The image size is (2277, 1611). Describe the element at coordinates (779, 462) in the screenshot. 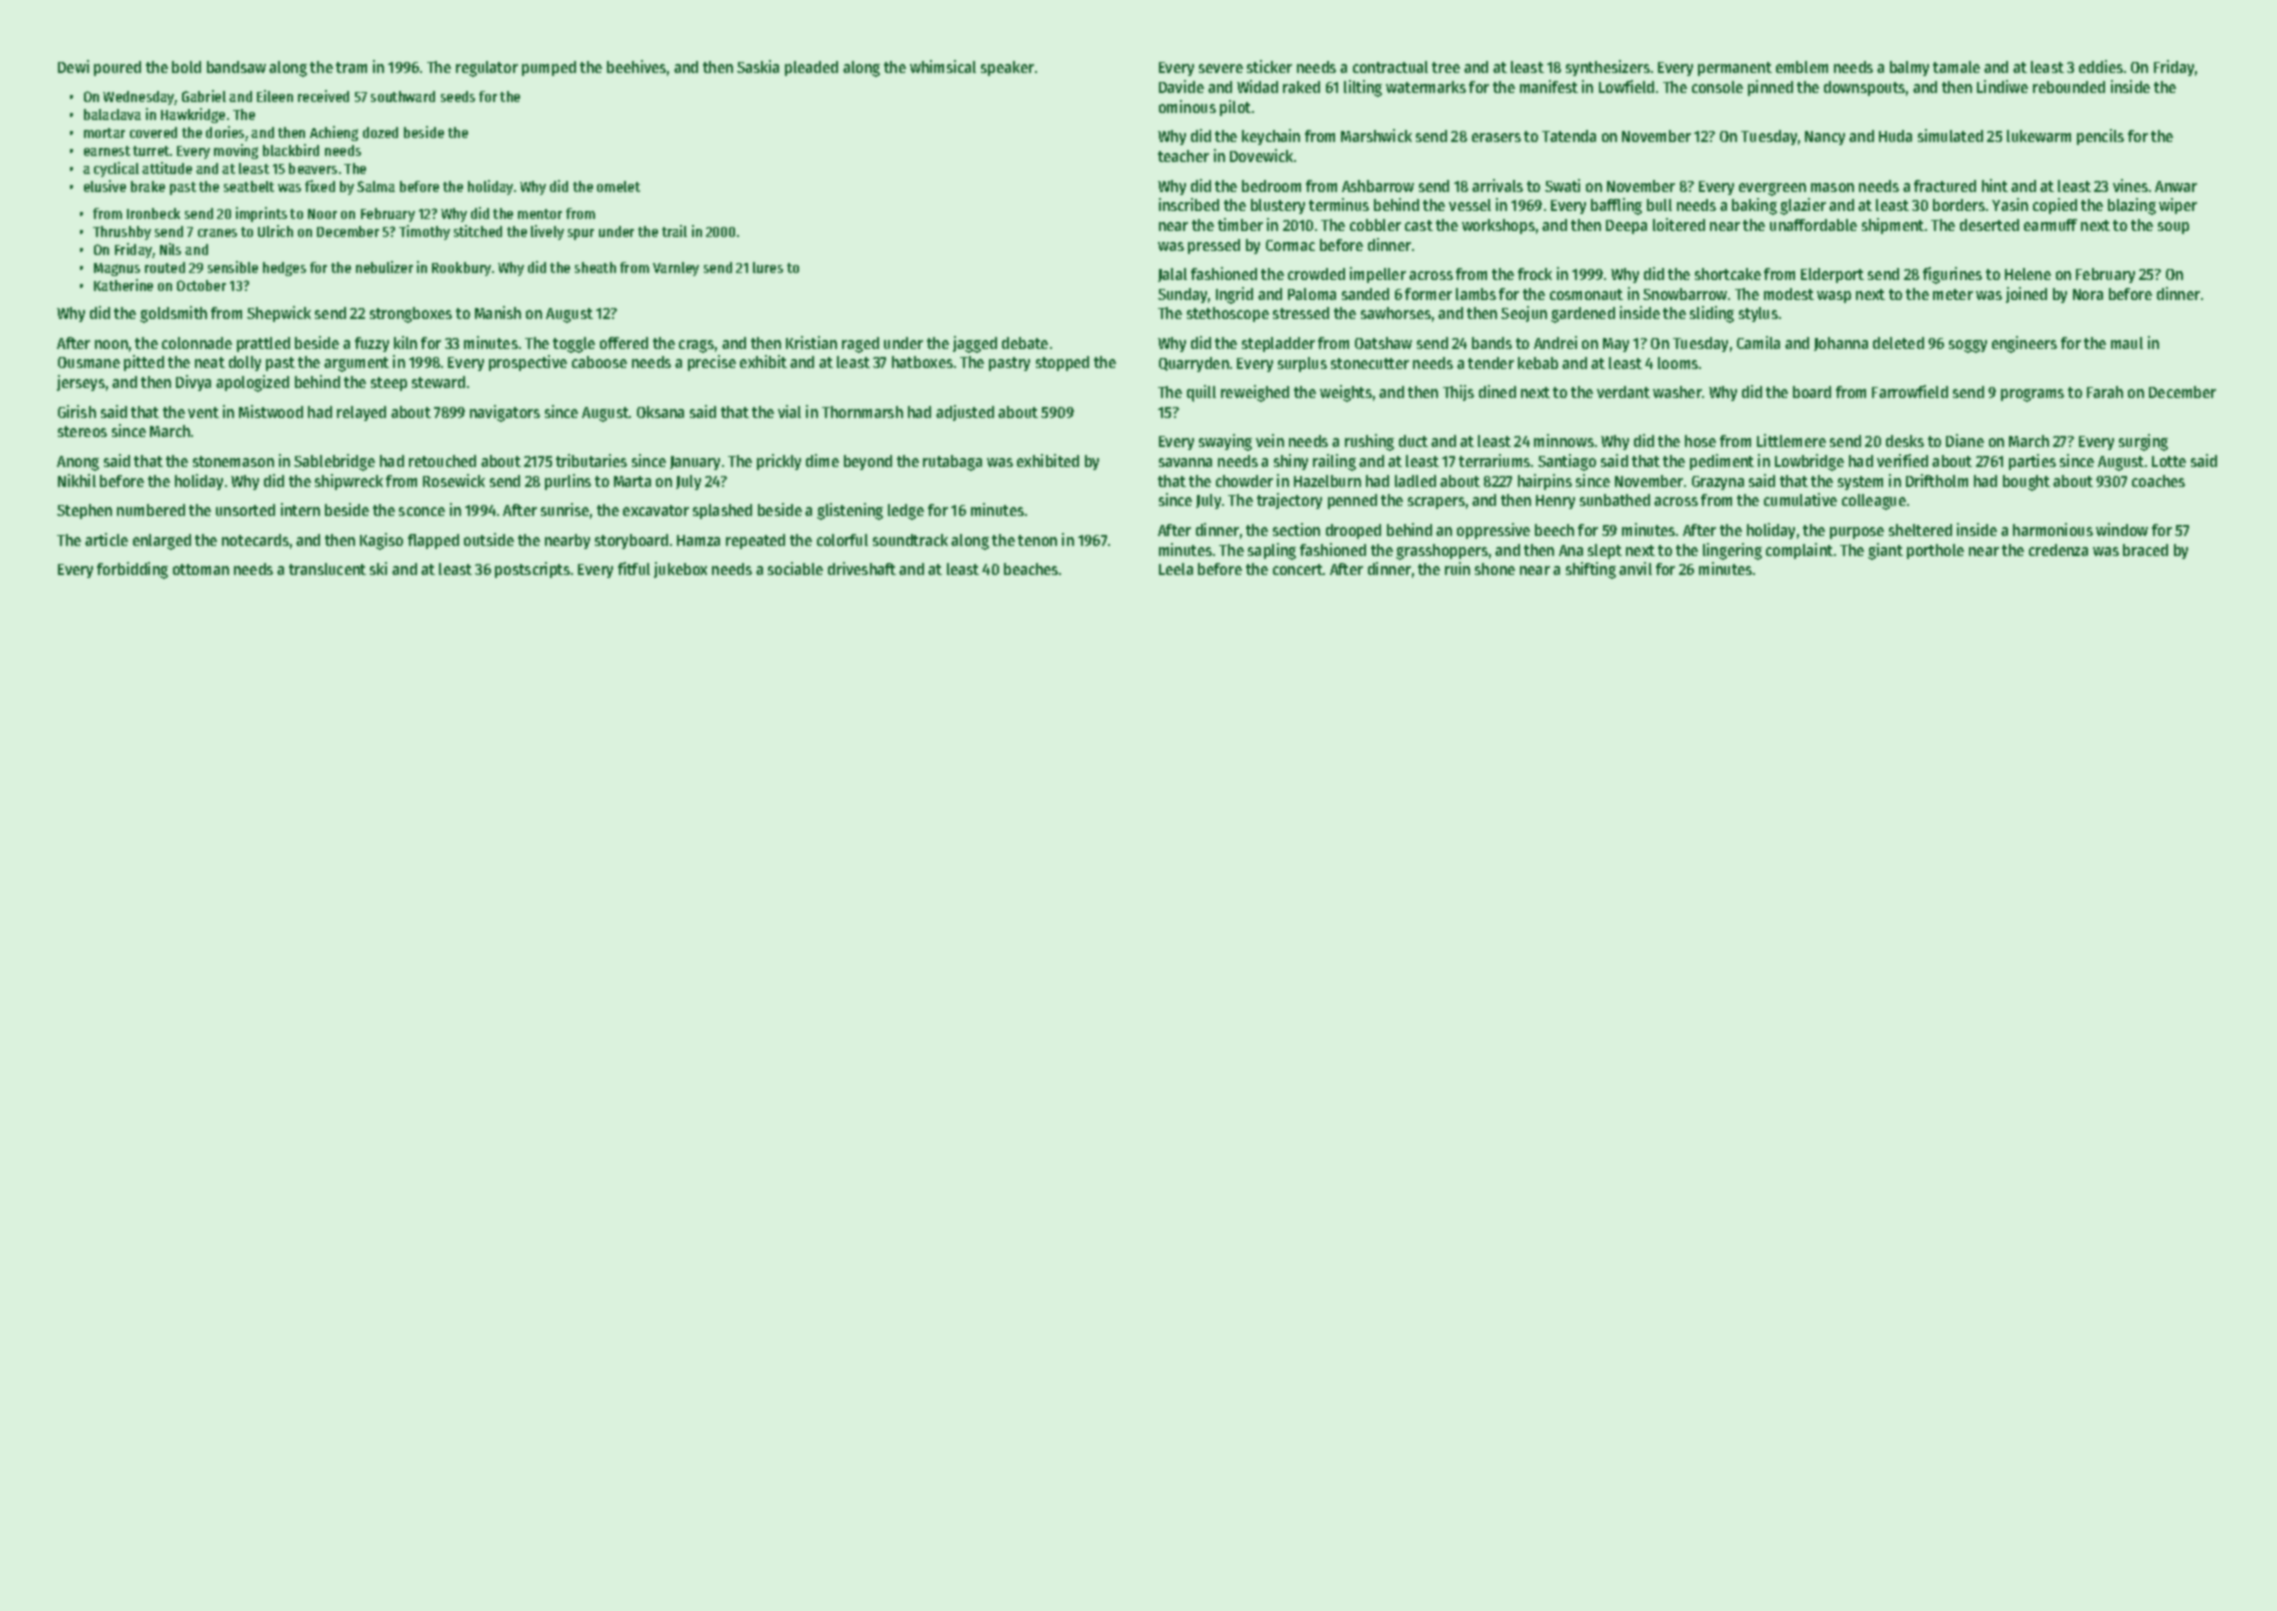

I see `prickly` at that location.
